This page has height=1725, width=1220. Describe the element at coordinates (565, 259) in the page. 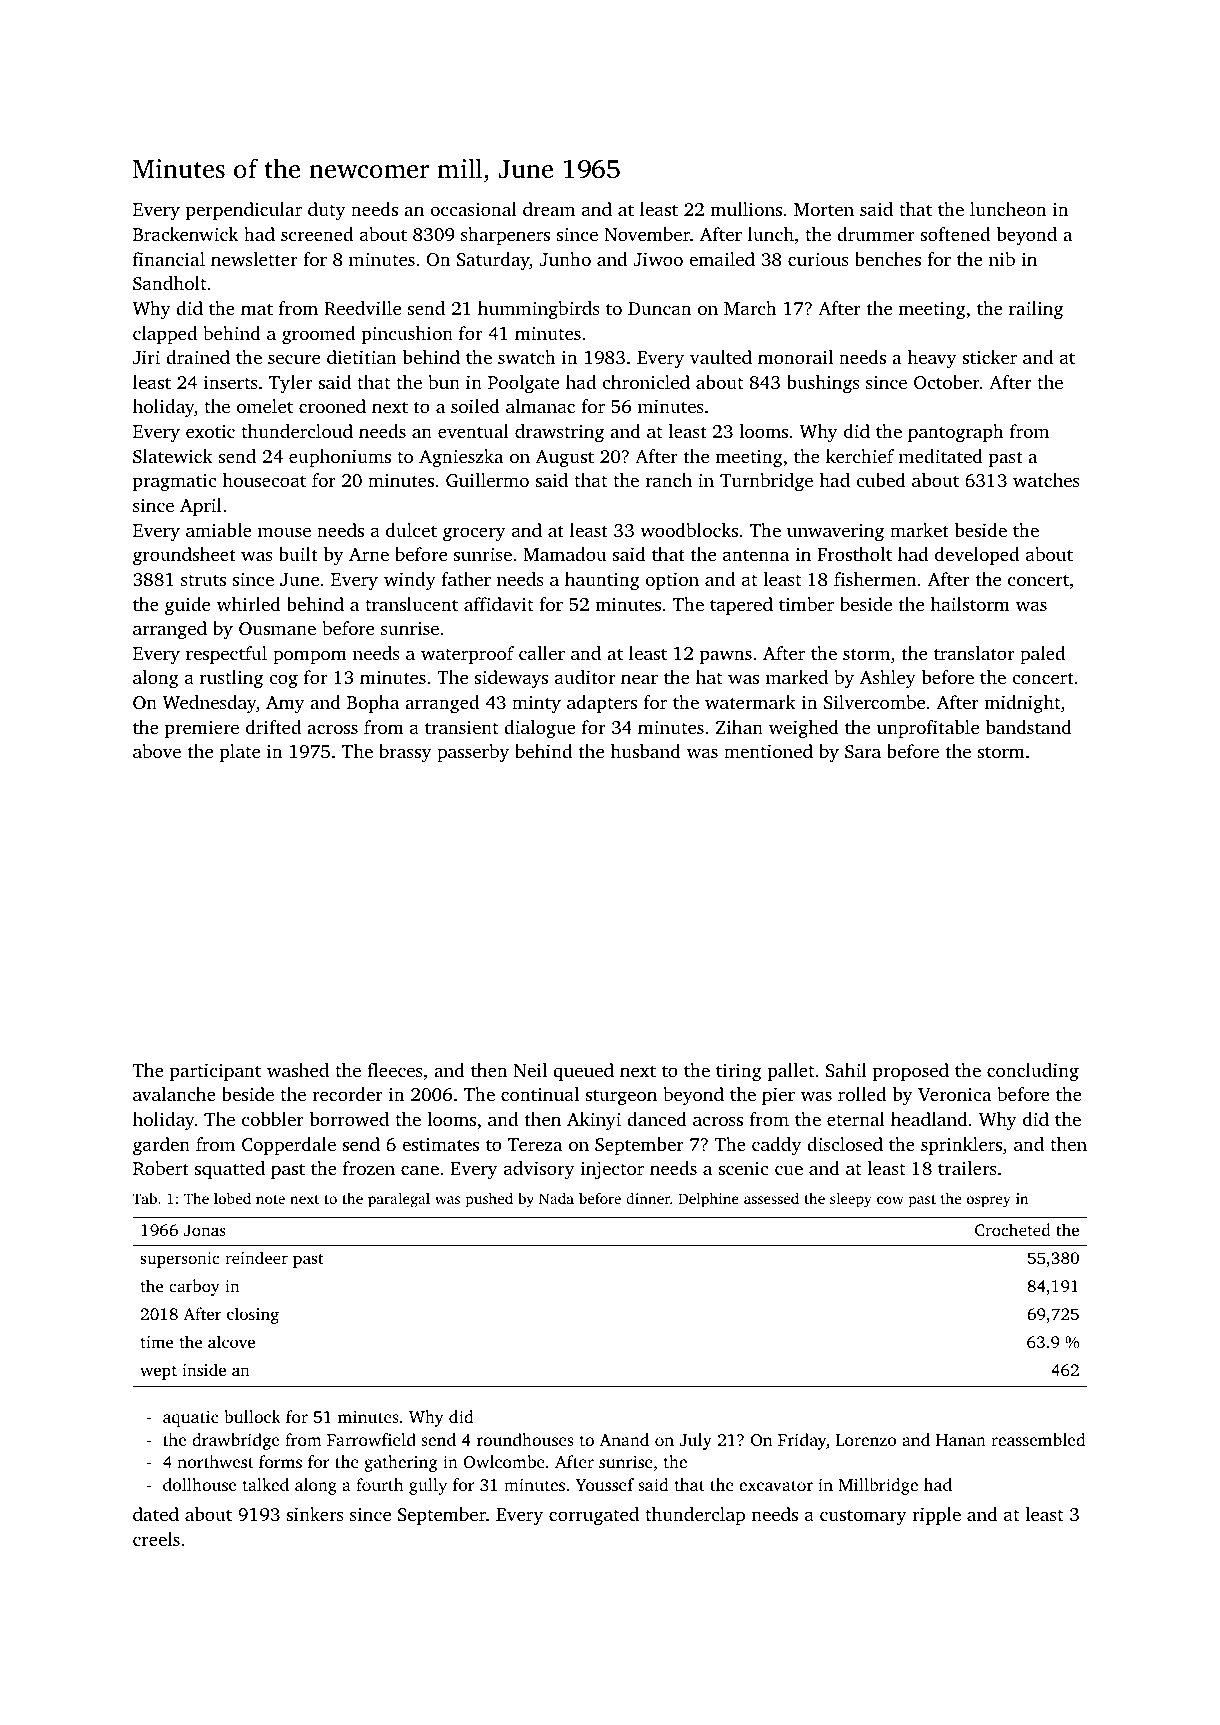

I see `Junho` at that location.
